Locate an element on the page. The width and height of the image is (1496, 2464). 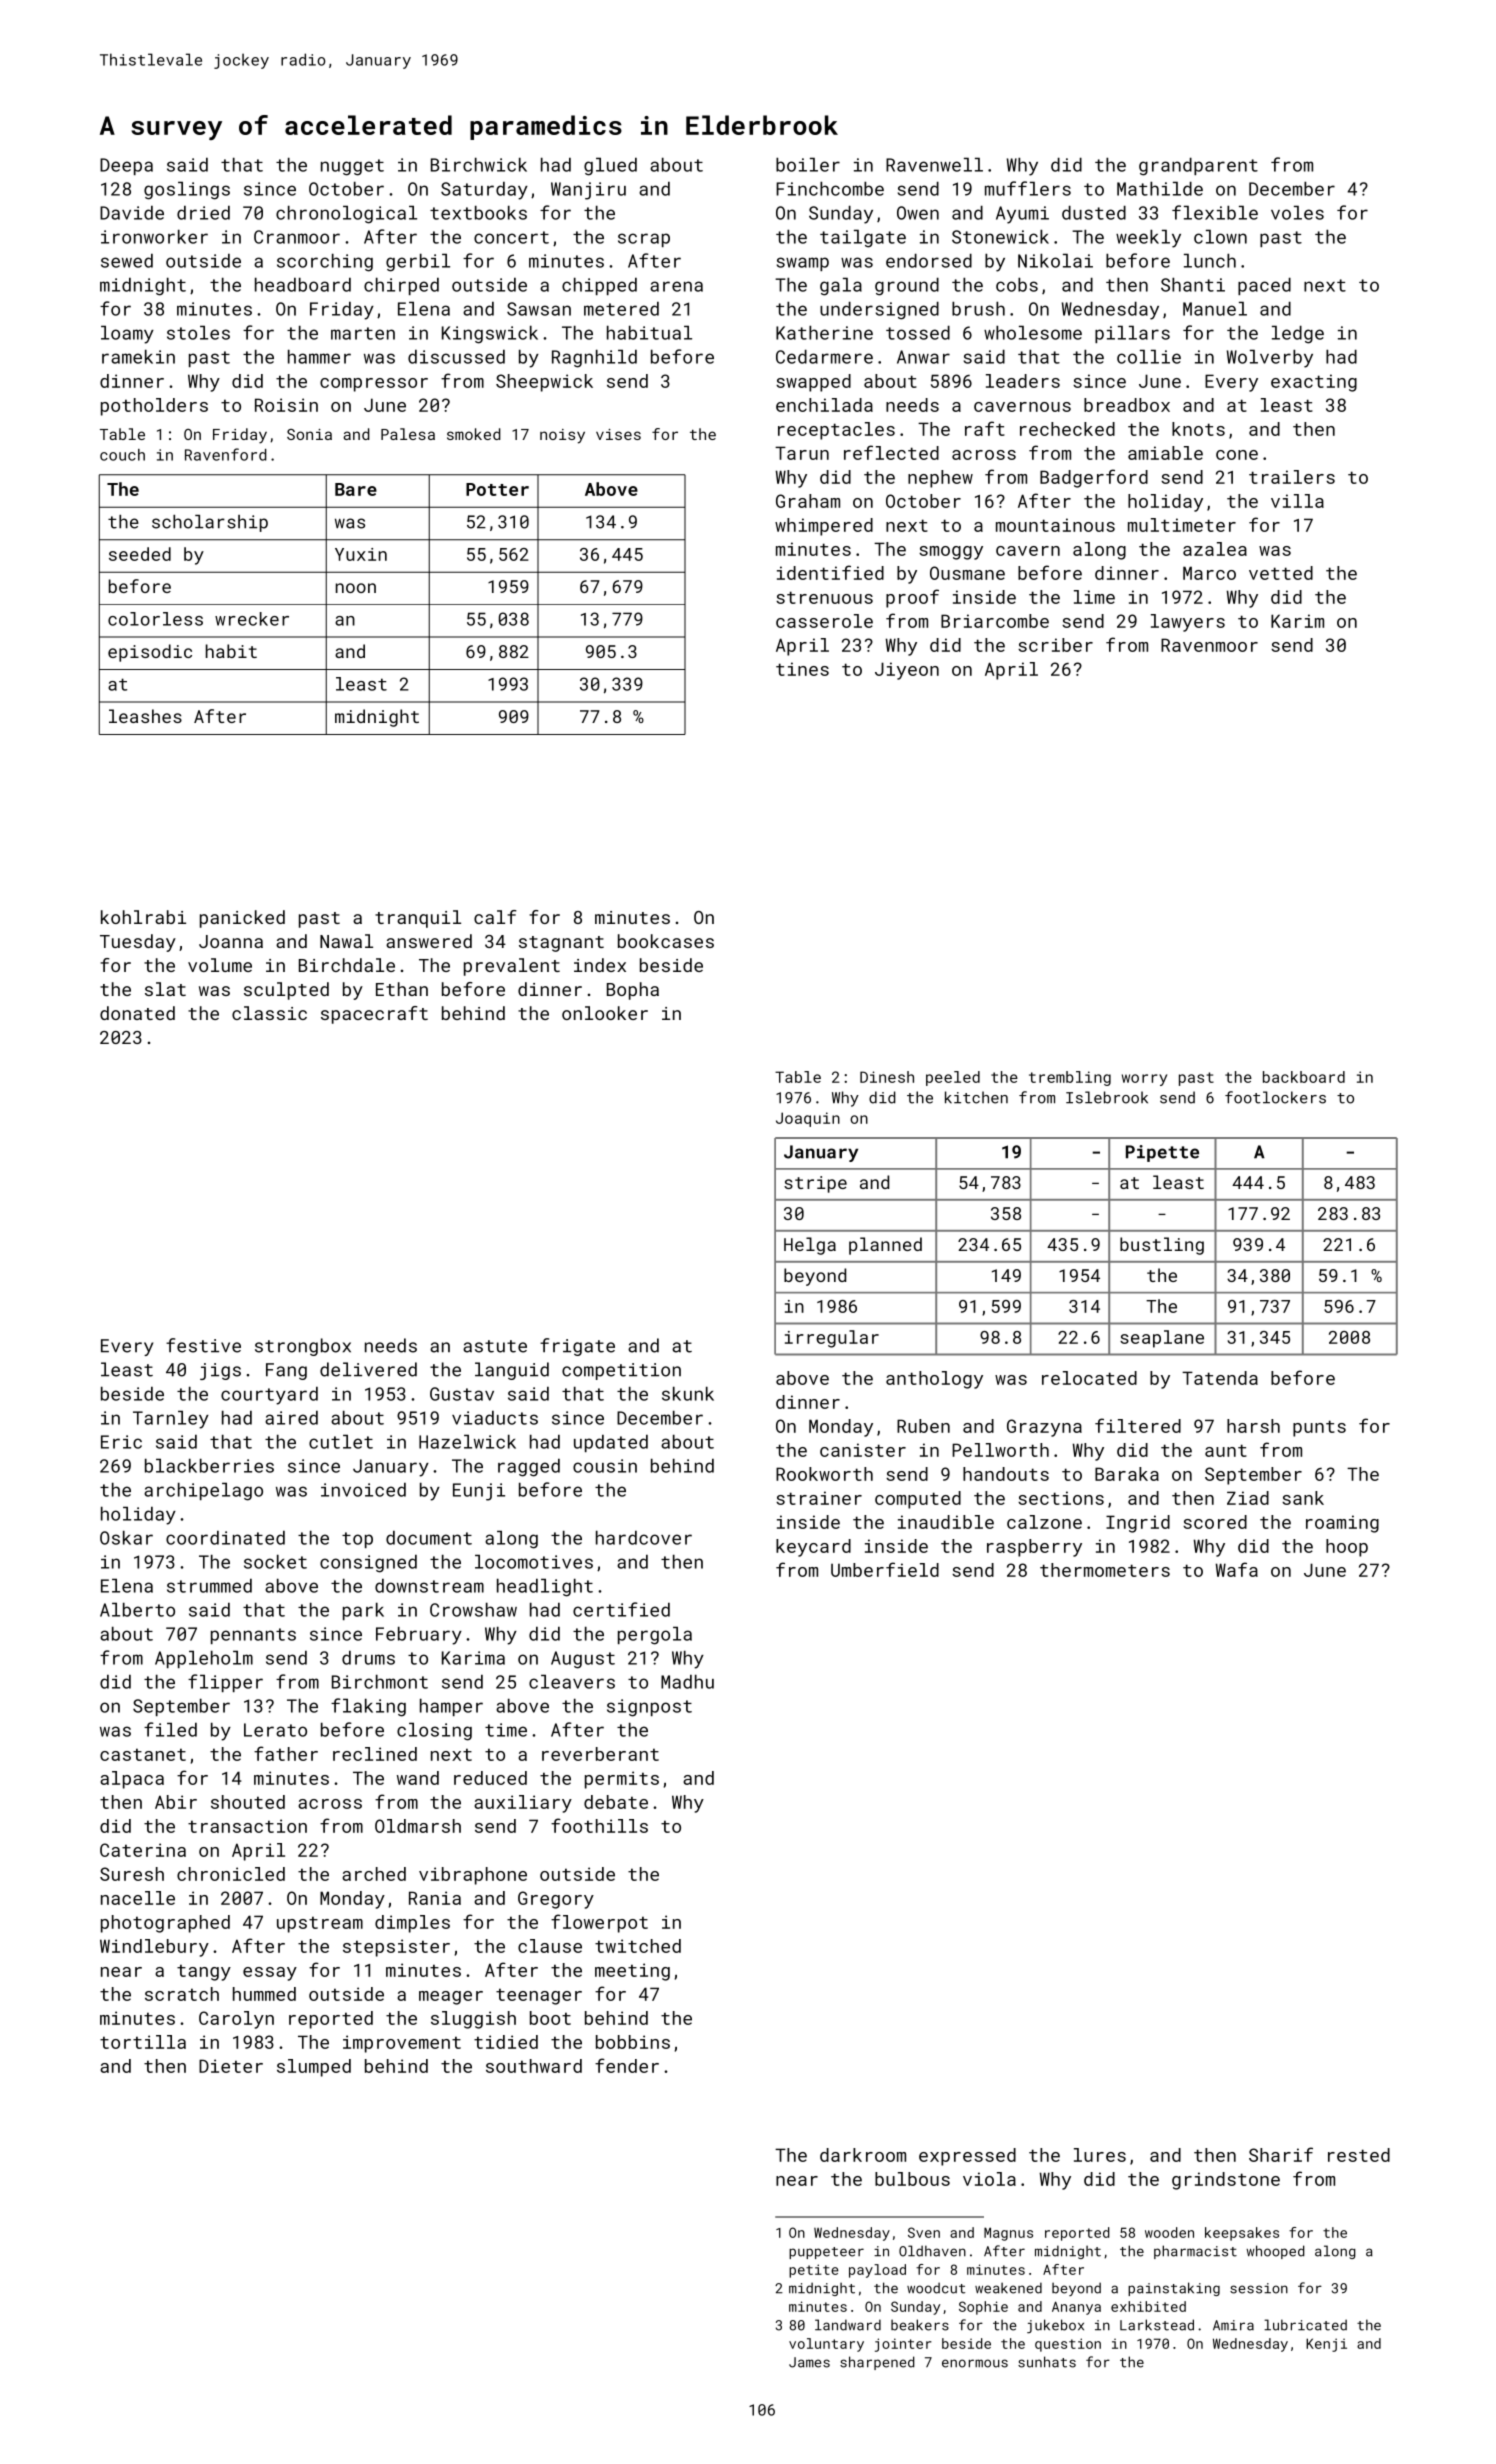
thermometers is located at coordinates (1105, 1570).
